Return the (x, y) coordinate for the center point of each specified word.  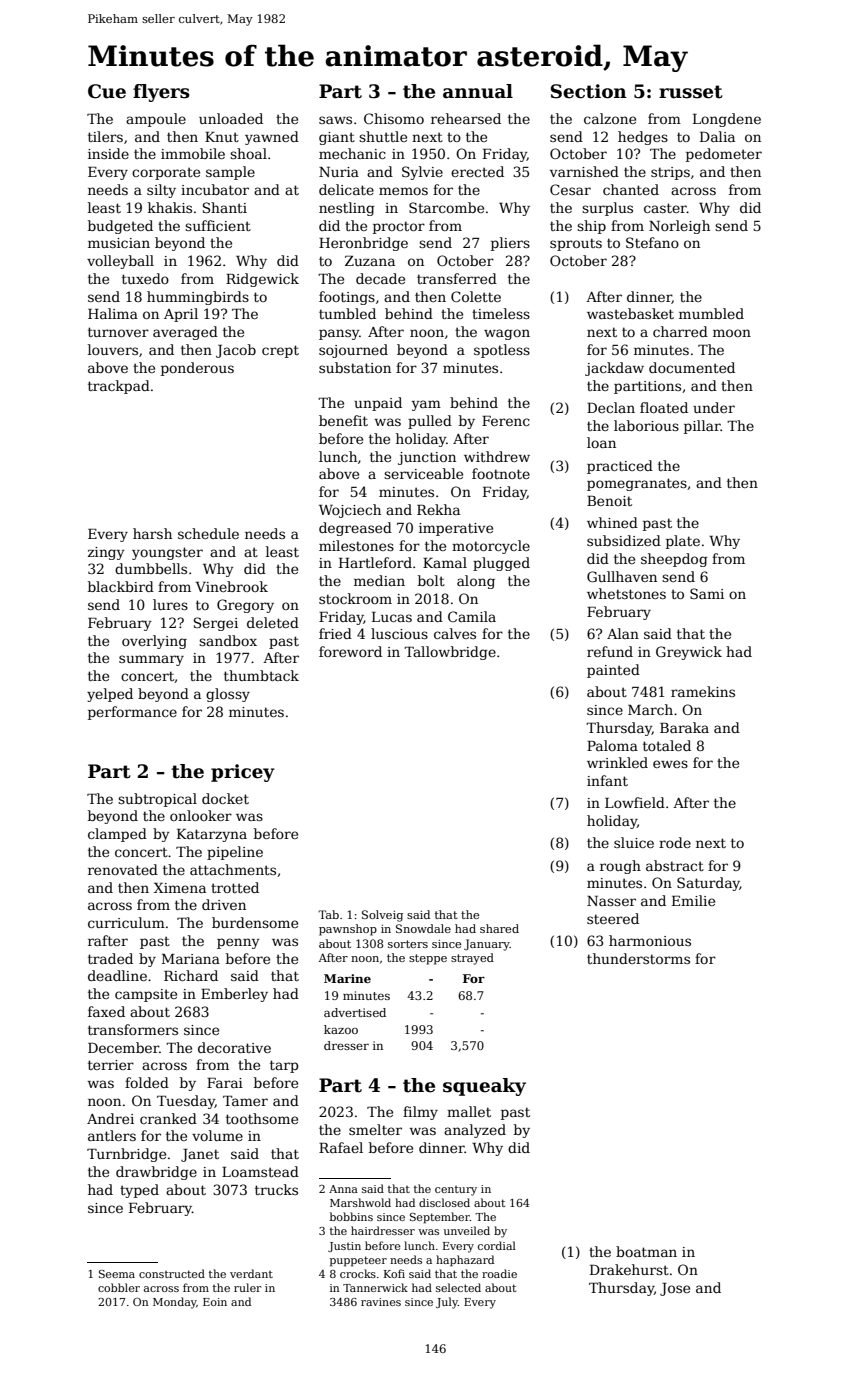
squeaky (484, 1087)
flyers (161, 93)
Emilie (693, 900)
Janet (200, 1155)
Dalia (717, 136)
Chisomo (394, 118)
